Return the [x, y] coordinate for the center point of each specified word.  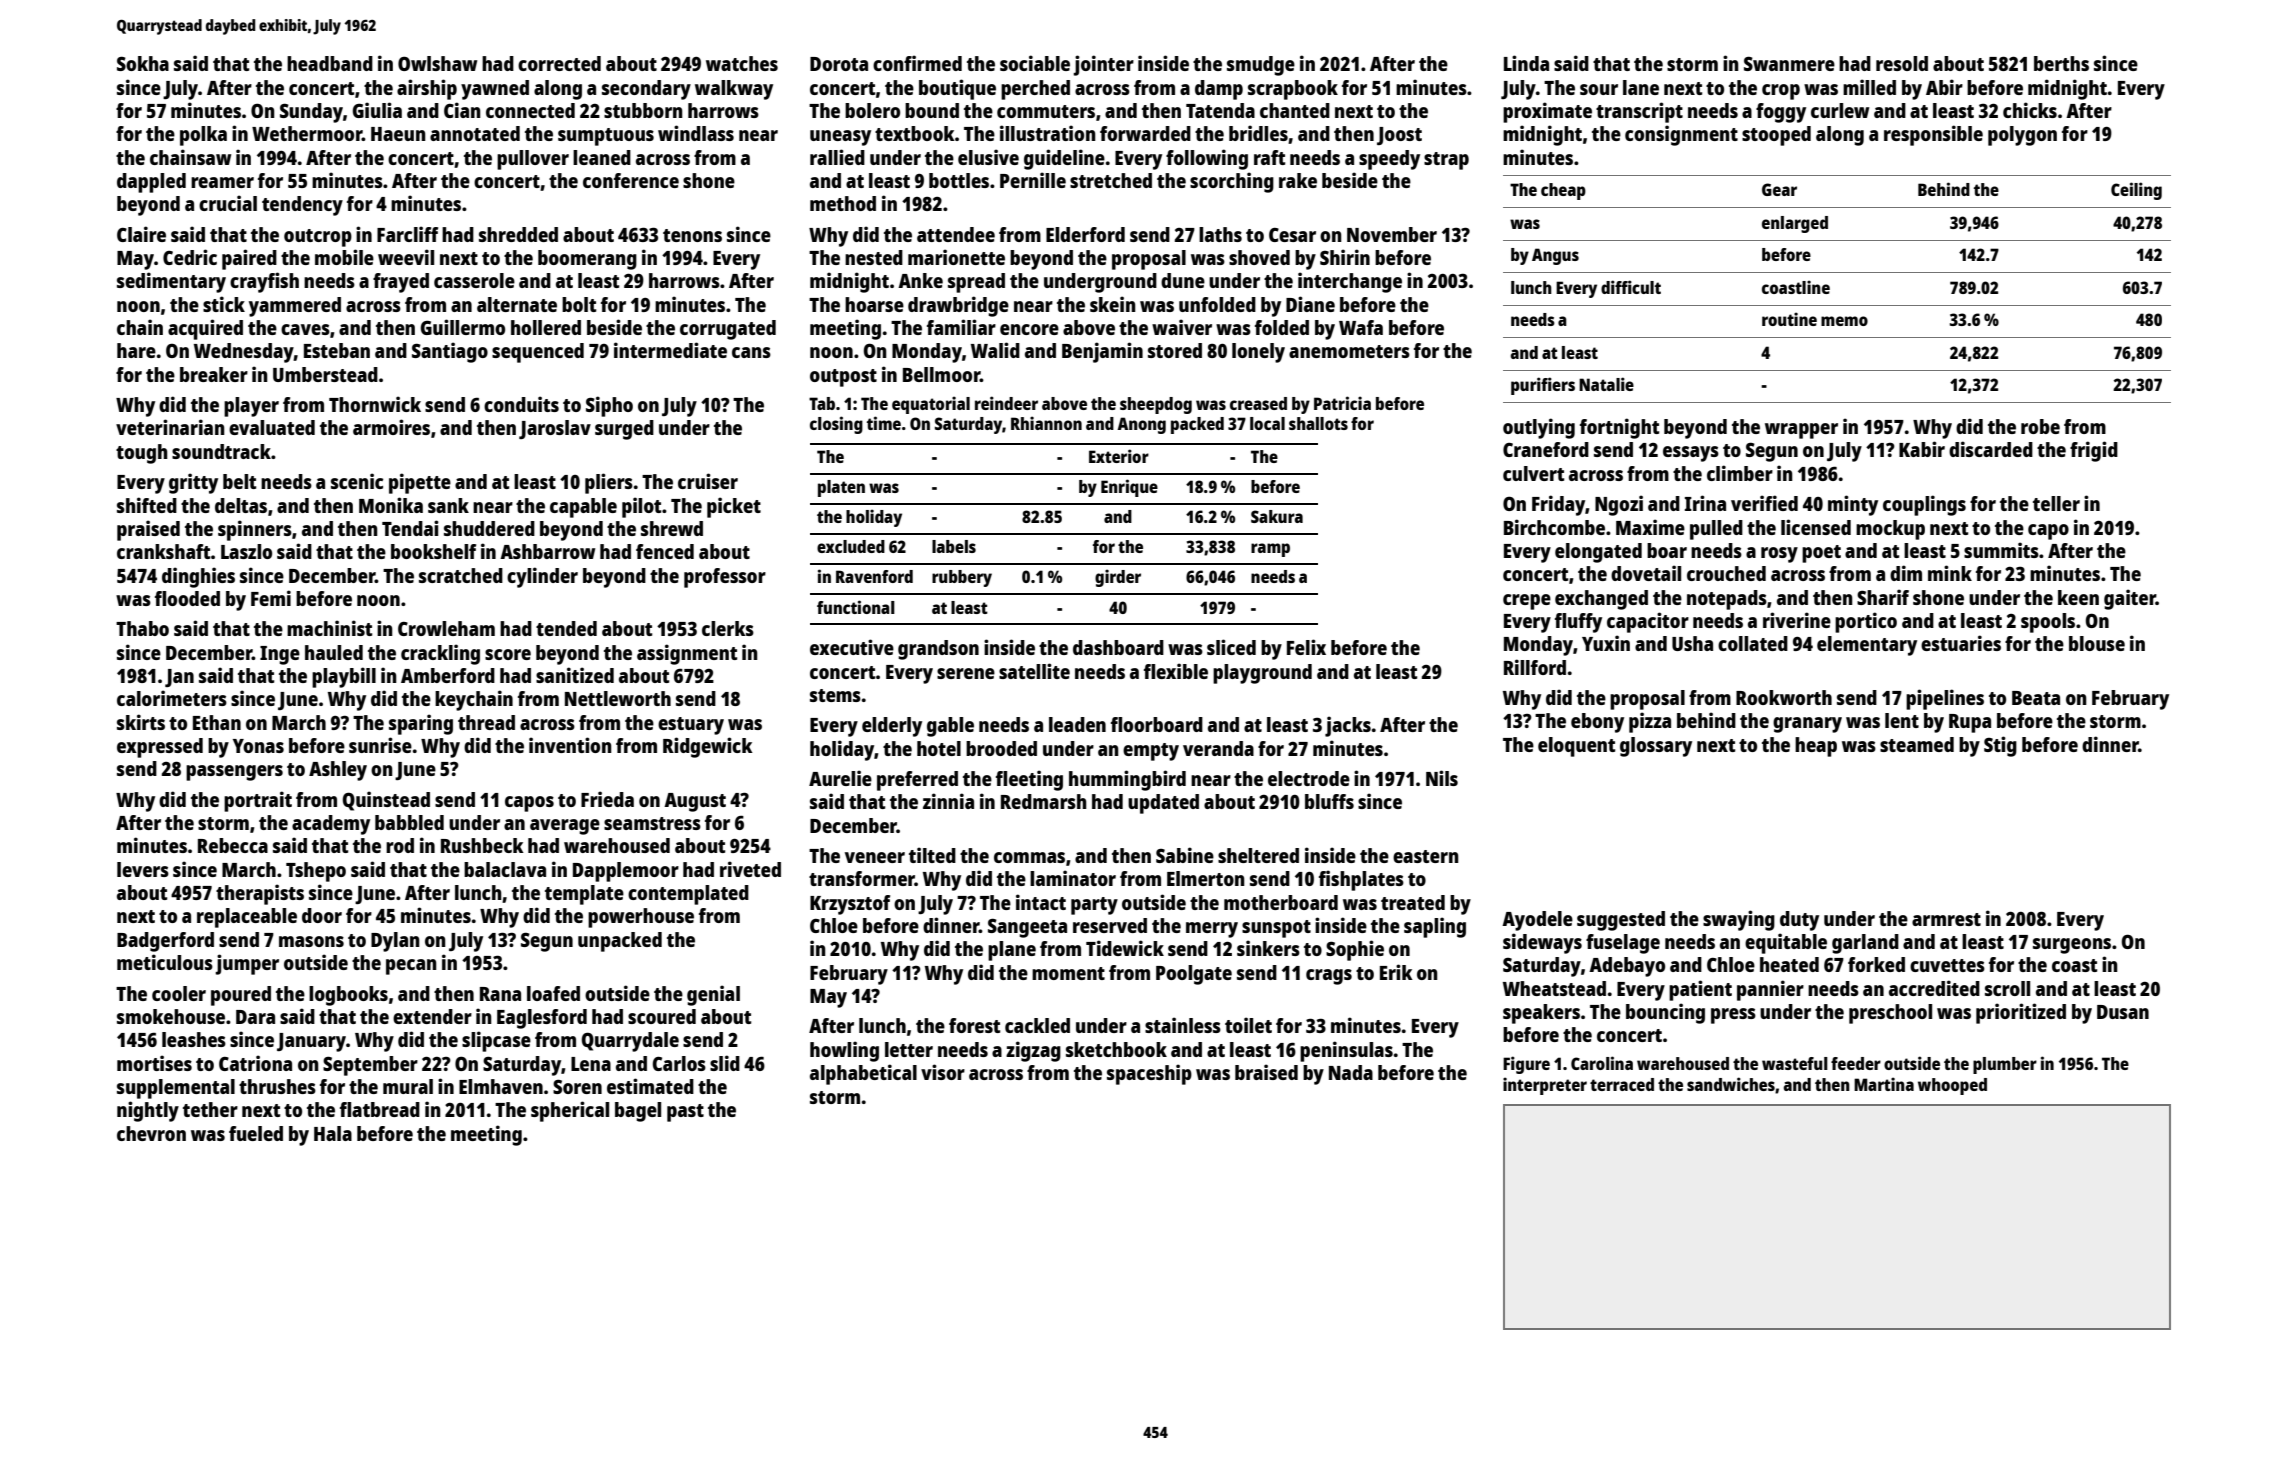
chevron [151, 1133]
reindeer [1006, 403]
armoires [391, 427]
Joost [1399, 136]
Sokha [143, 63]
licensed [1816, 527]
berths [2061, 63]
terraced [1622, 1084]
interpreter [1545, 1086]
